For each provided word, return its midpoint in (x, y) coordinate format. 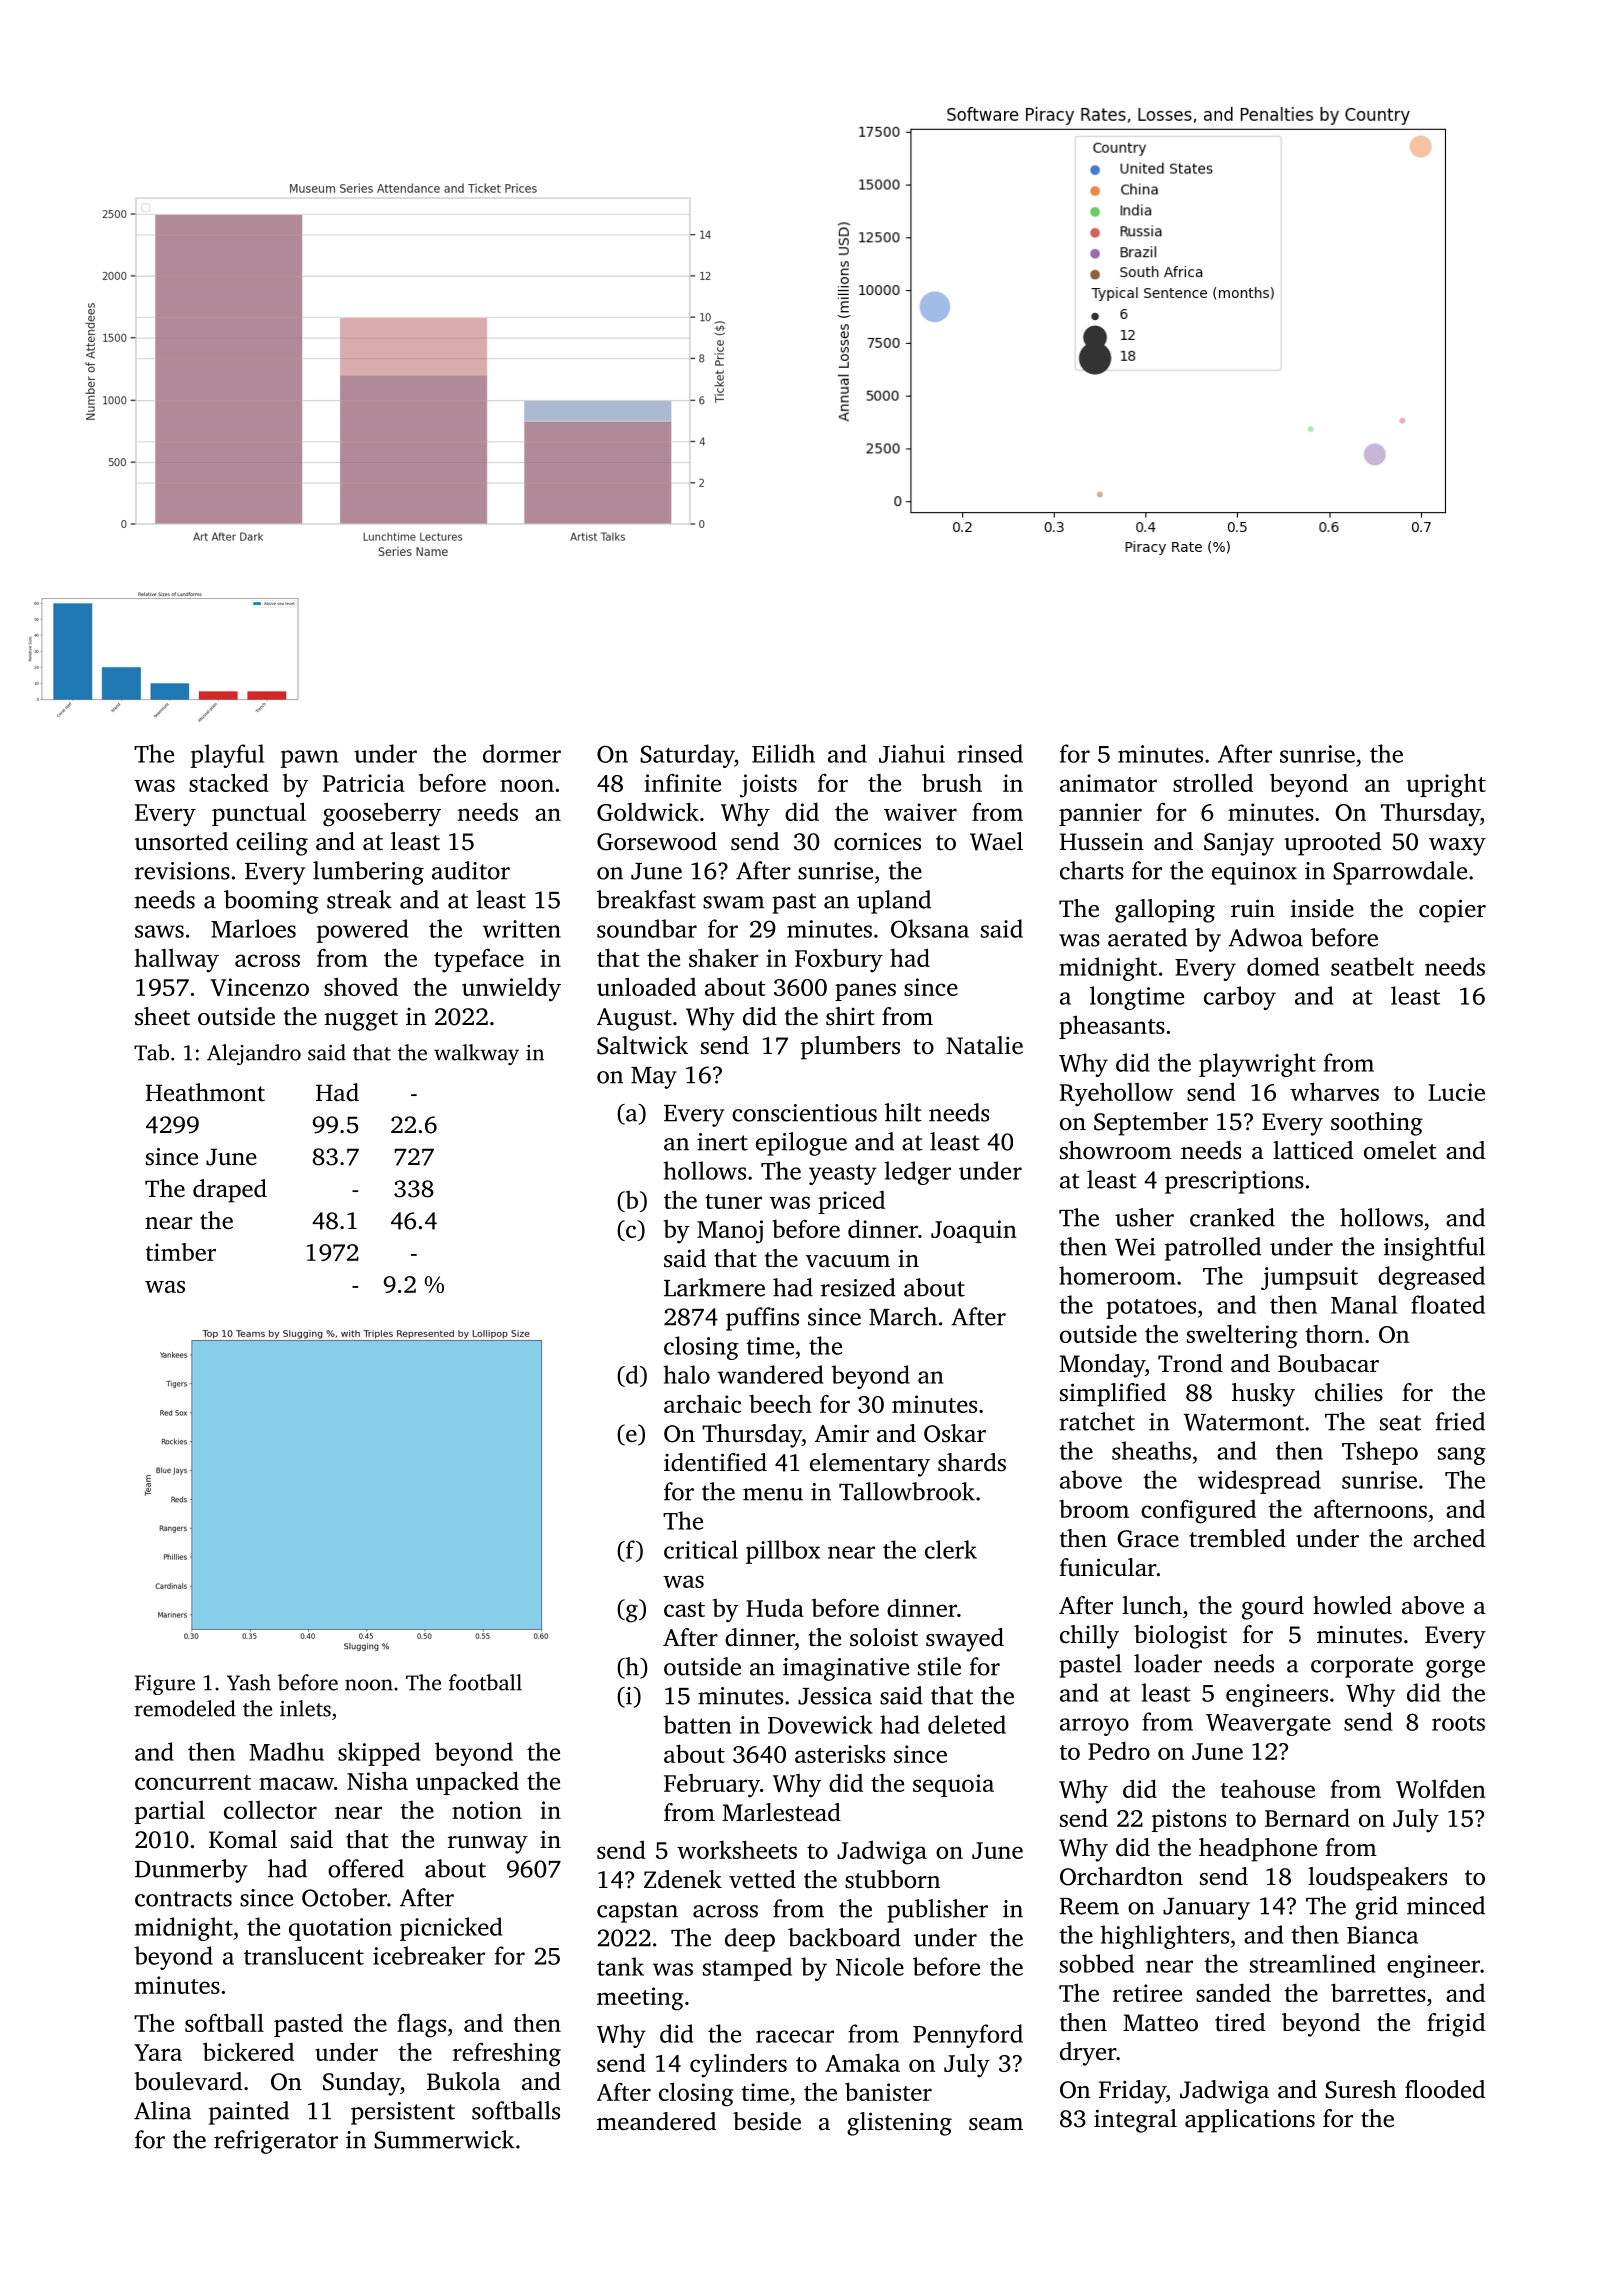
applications (1250, 2121)
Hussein (1102, 841)
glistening (899, 2124)
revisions (182, 871)
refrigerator (276, 2142)
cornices (877, 841)
